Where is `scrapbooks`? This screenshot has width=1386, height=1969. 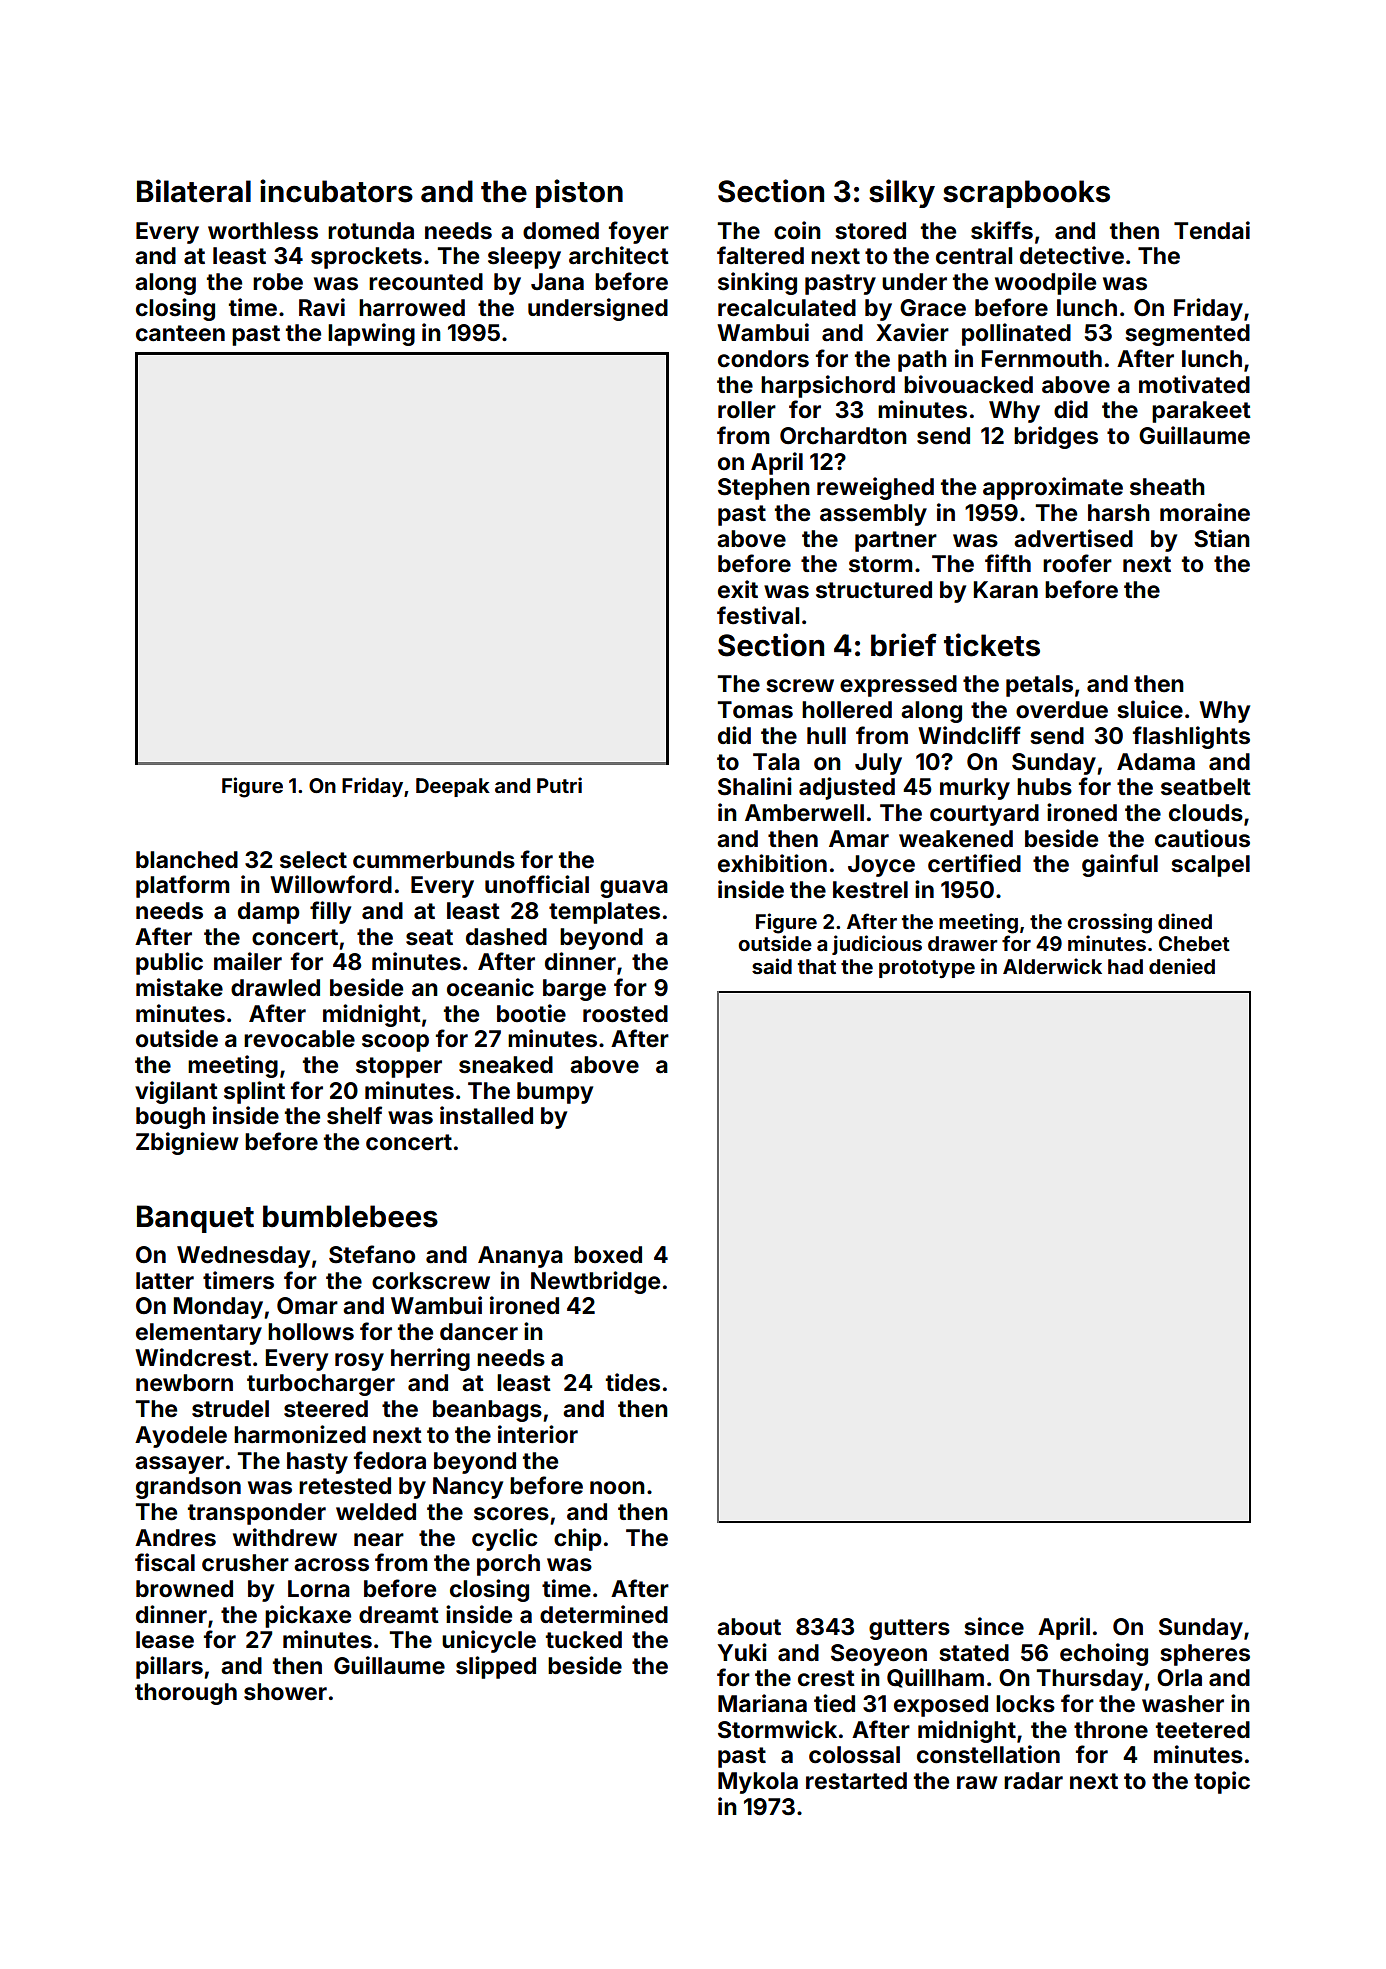
scrapbooks is located at coordinates (1026, 194).
